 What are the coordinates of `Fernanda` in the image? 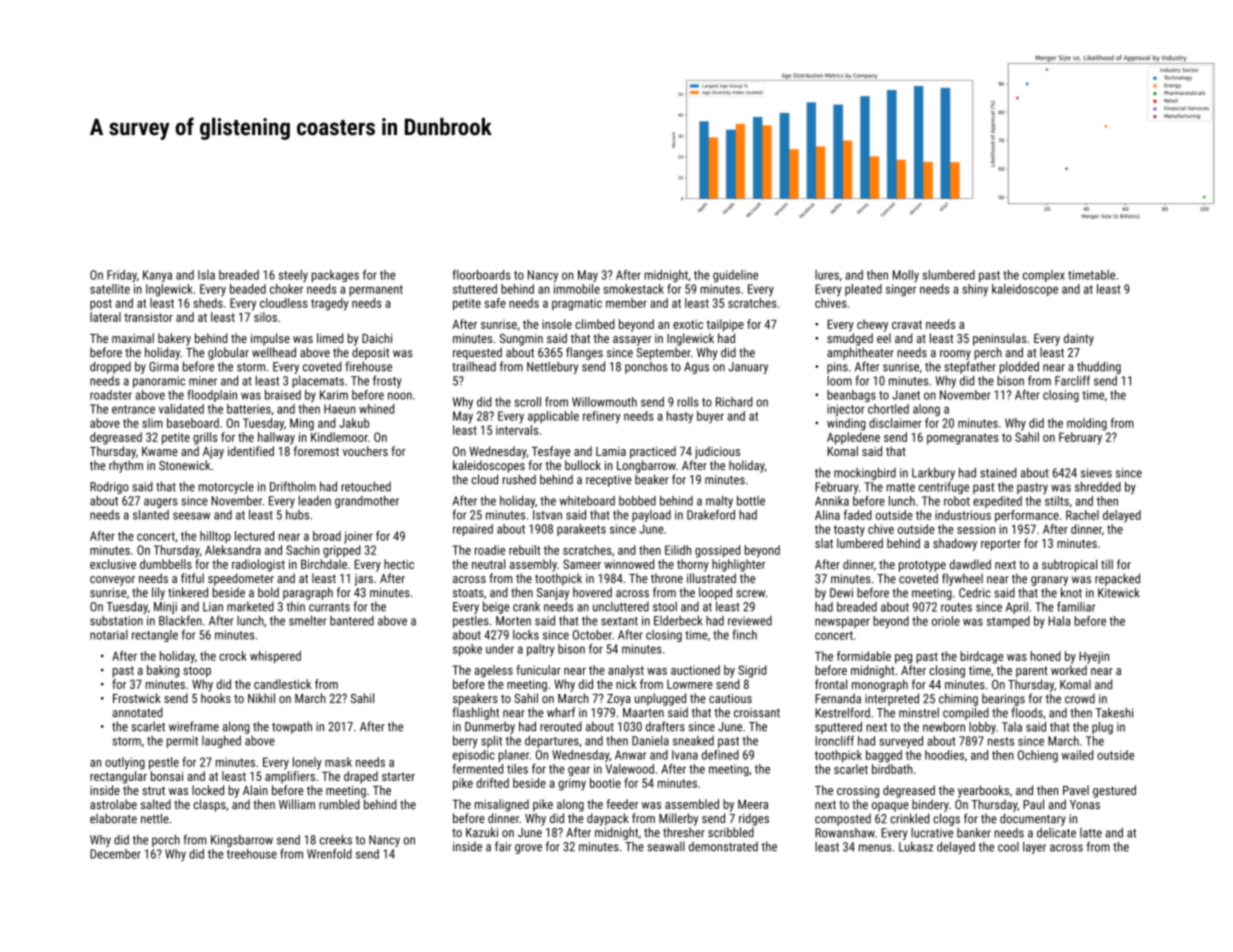 It's located at (838, 698).
